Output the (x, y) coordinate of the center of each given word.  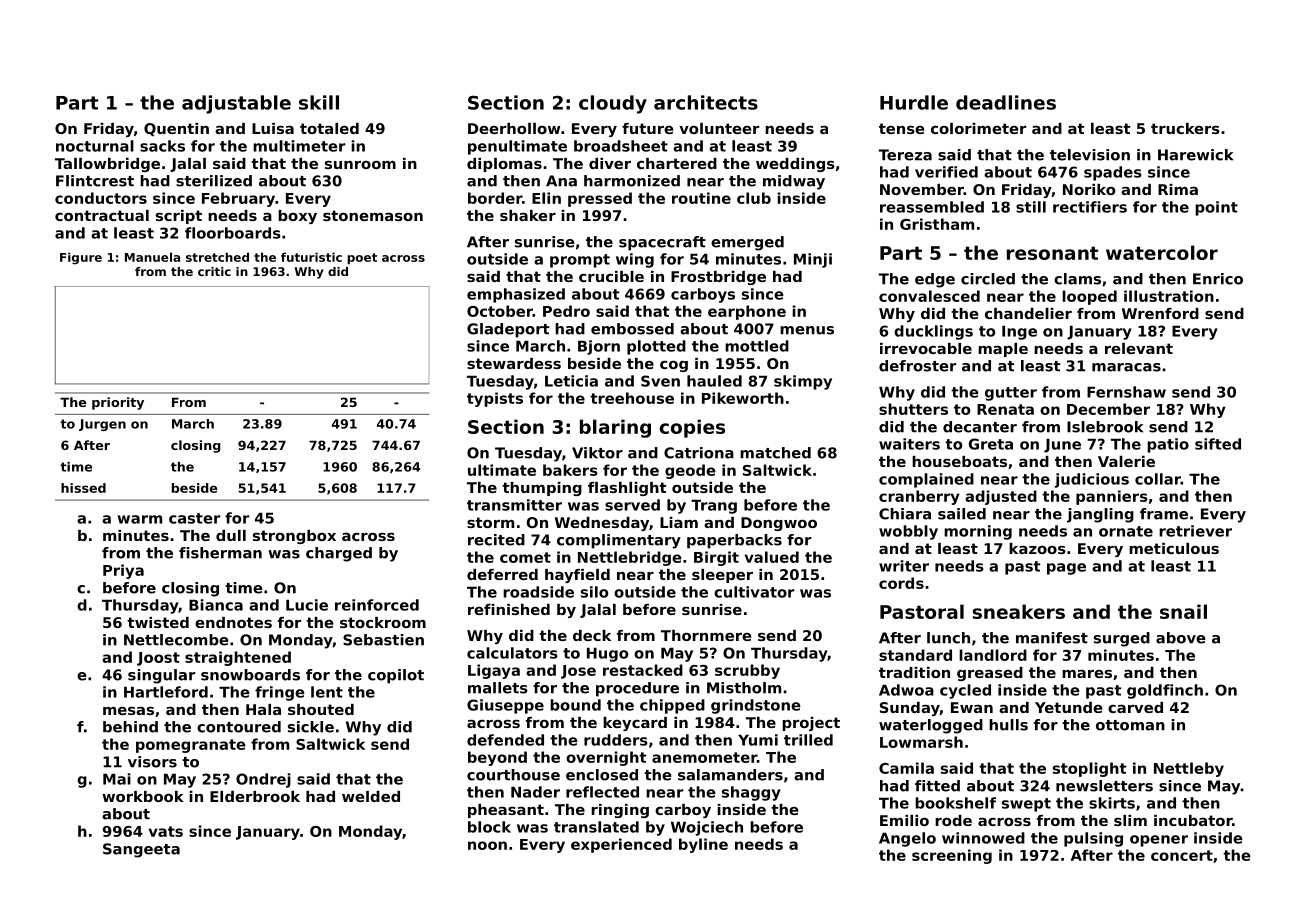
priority (118, 403)
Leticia (571, 381)
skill (319, 102)
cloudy (613, 104)
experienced (621, 845)
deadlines (1006, 102)
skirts (1112, 803)
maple (1003, 350)
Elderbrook (255, 796)
